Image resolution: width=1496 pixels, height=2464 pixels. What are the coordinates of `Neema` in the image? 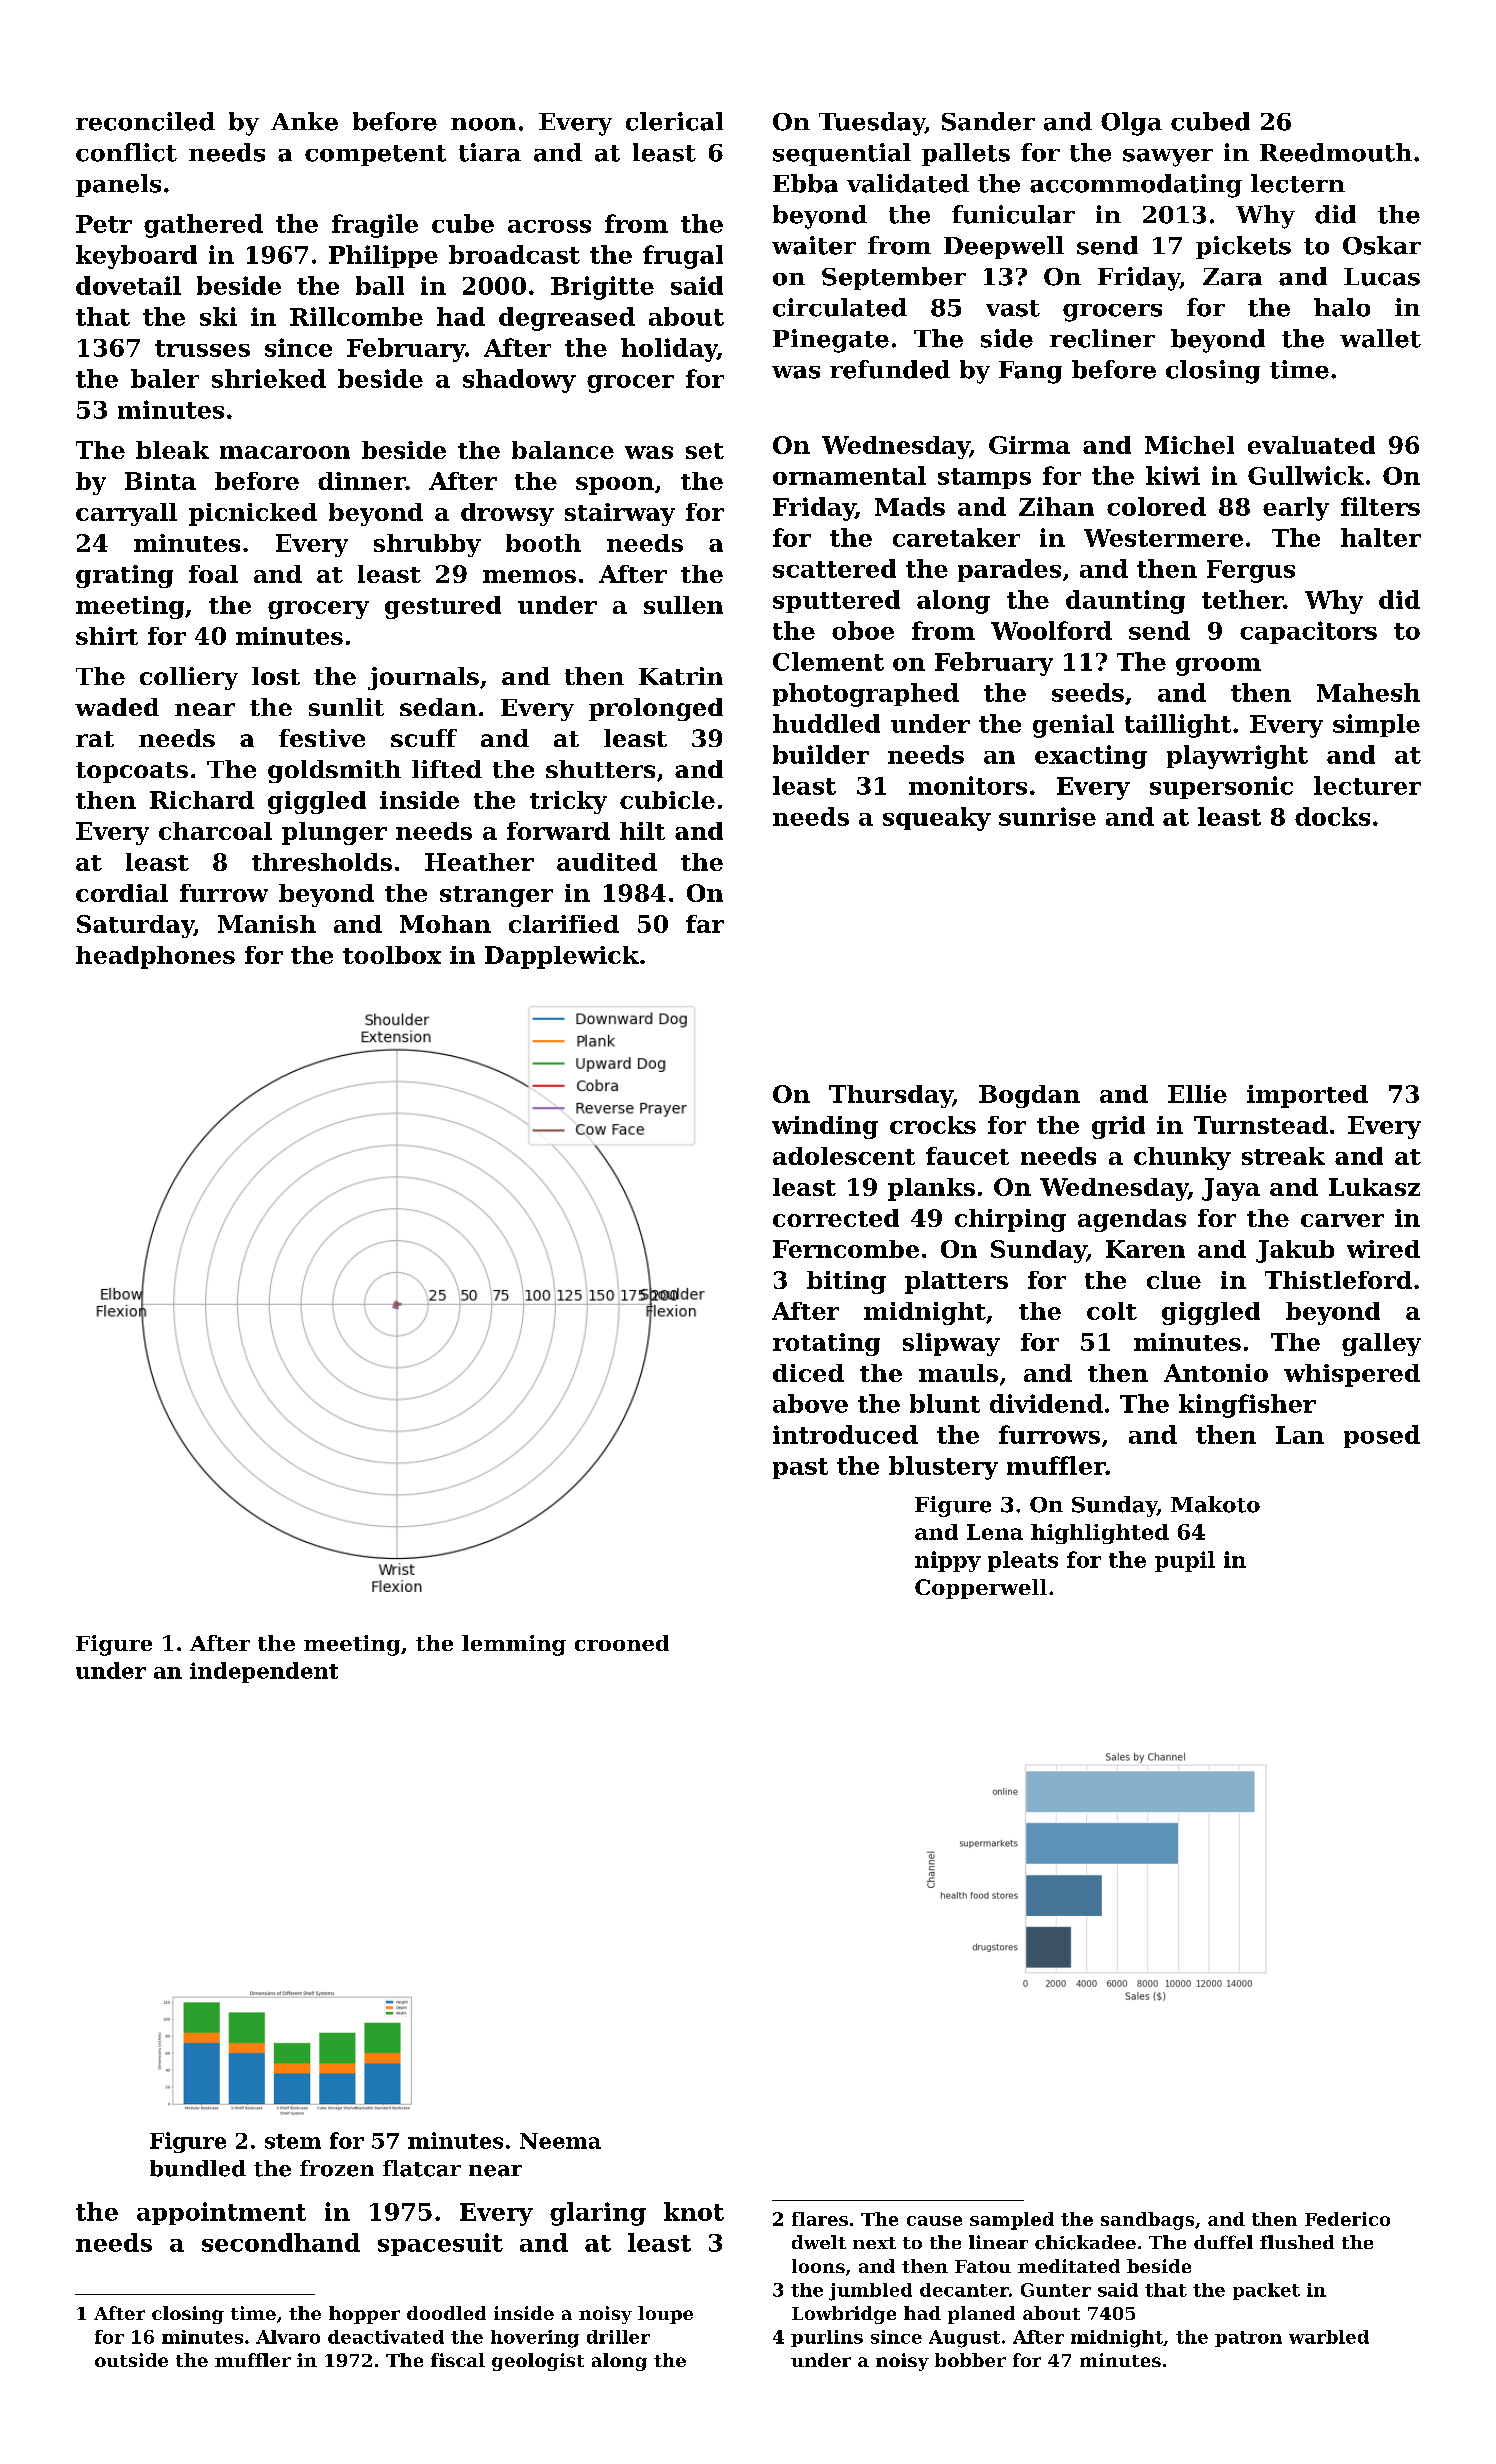 It's located at (560, 2141).
